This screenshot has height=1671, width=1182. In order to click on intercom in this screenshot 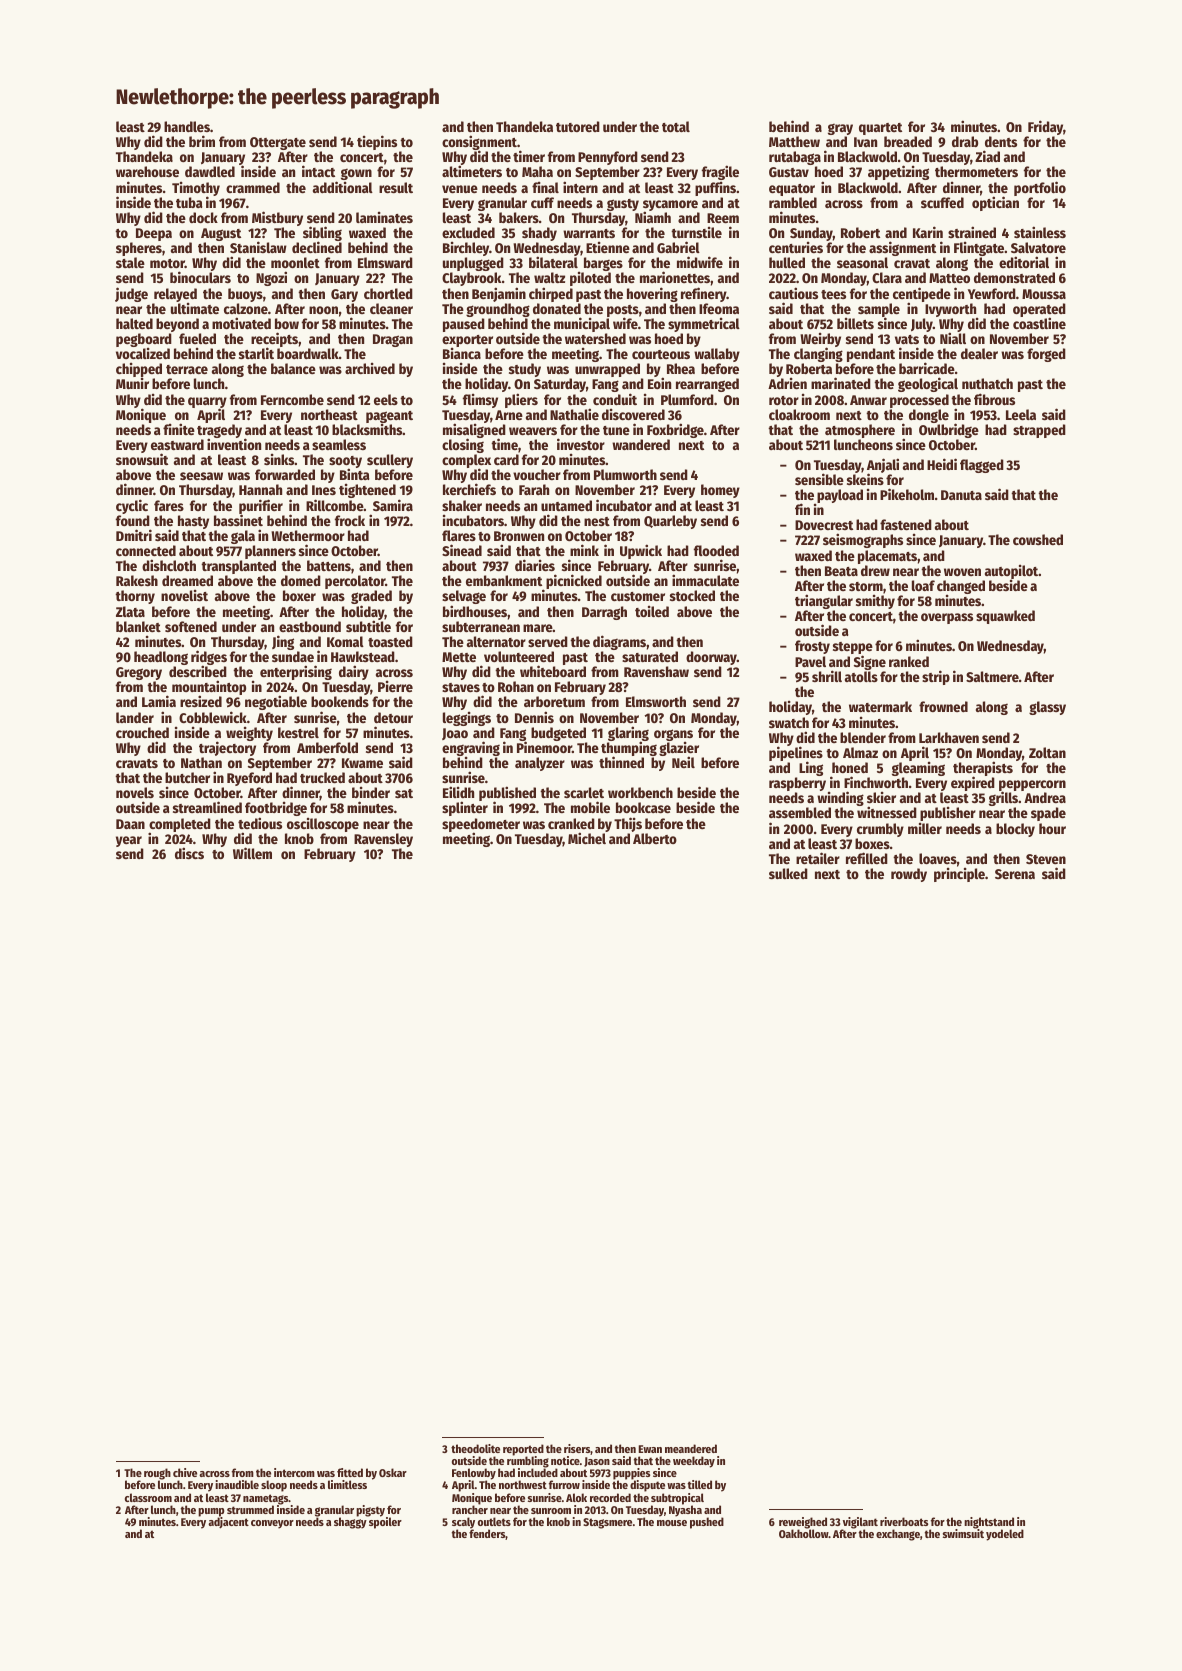, I will do `click(294, 1472)`.
